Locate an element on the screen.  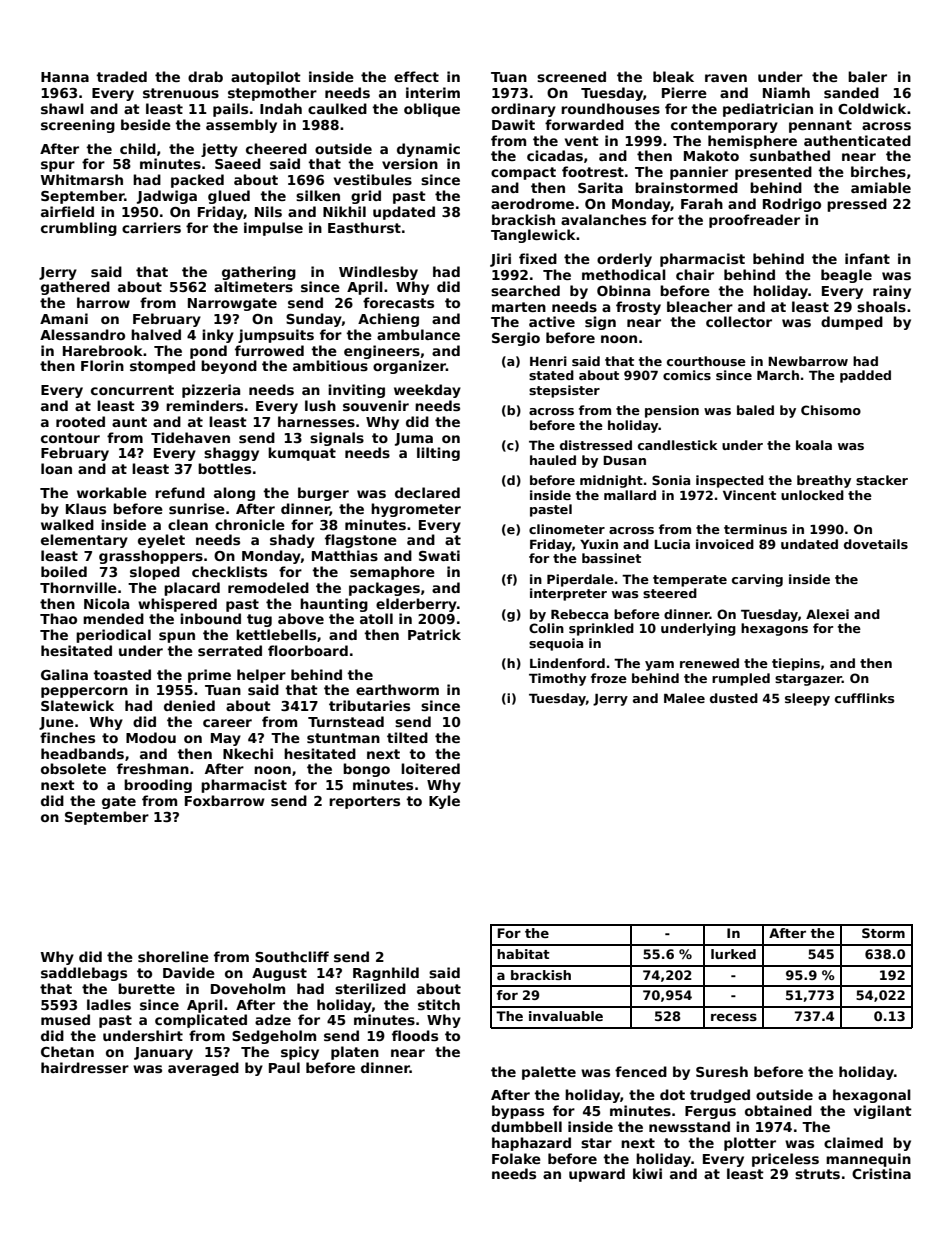
Whitmarsh is located at coordinates (82, 179).
